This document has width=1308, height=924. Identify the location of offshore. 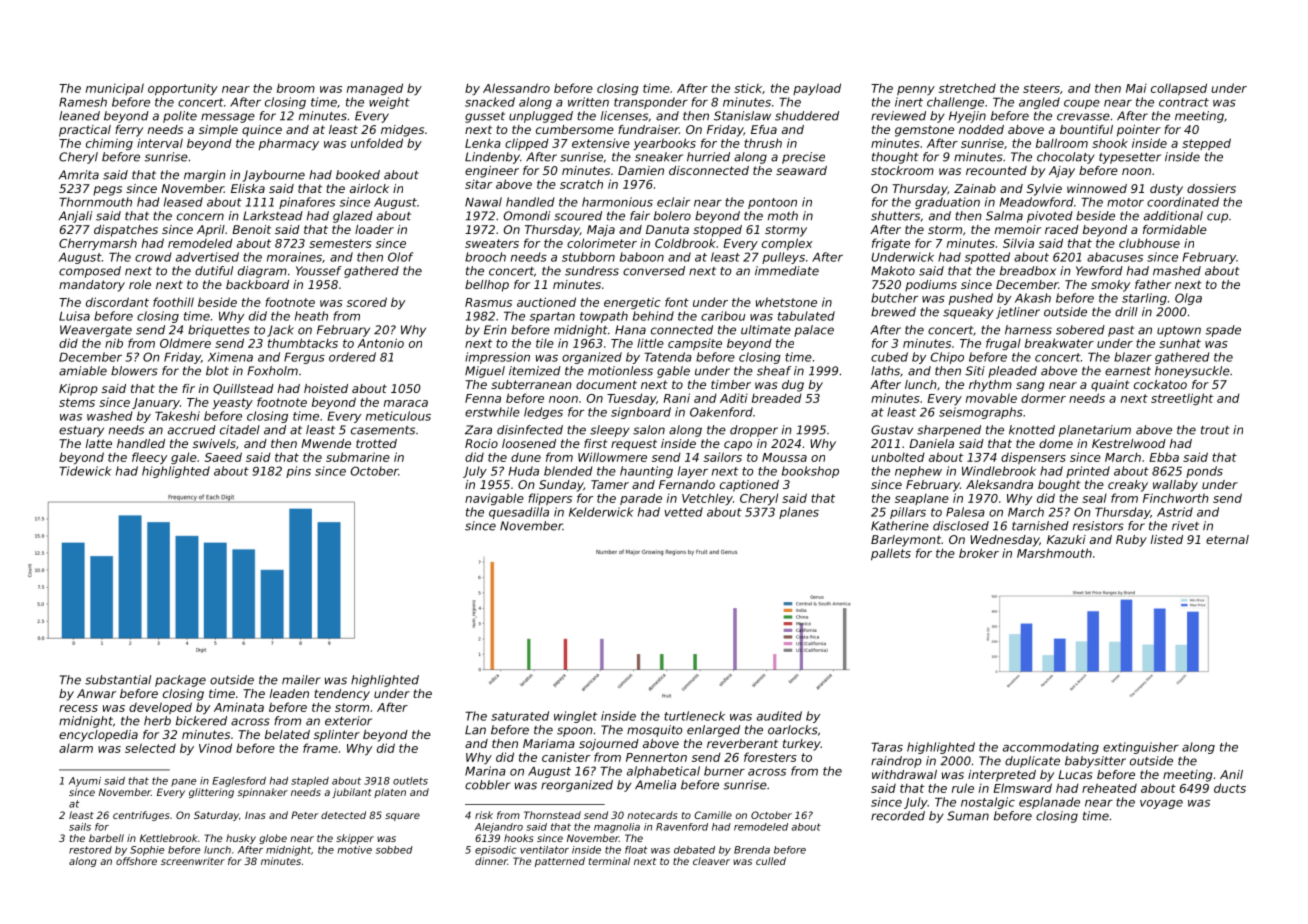
(136, 861).
